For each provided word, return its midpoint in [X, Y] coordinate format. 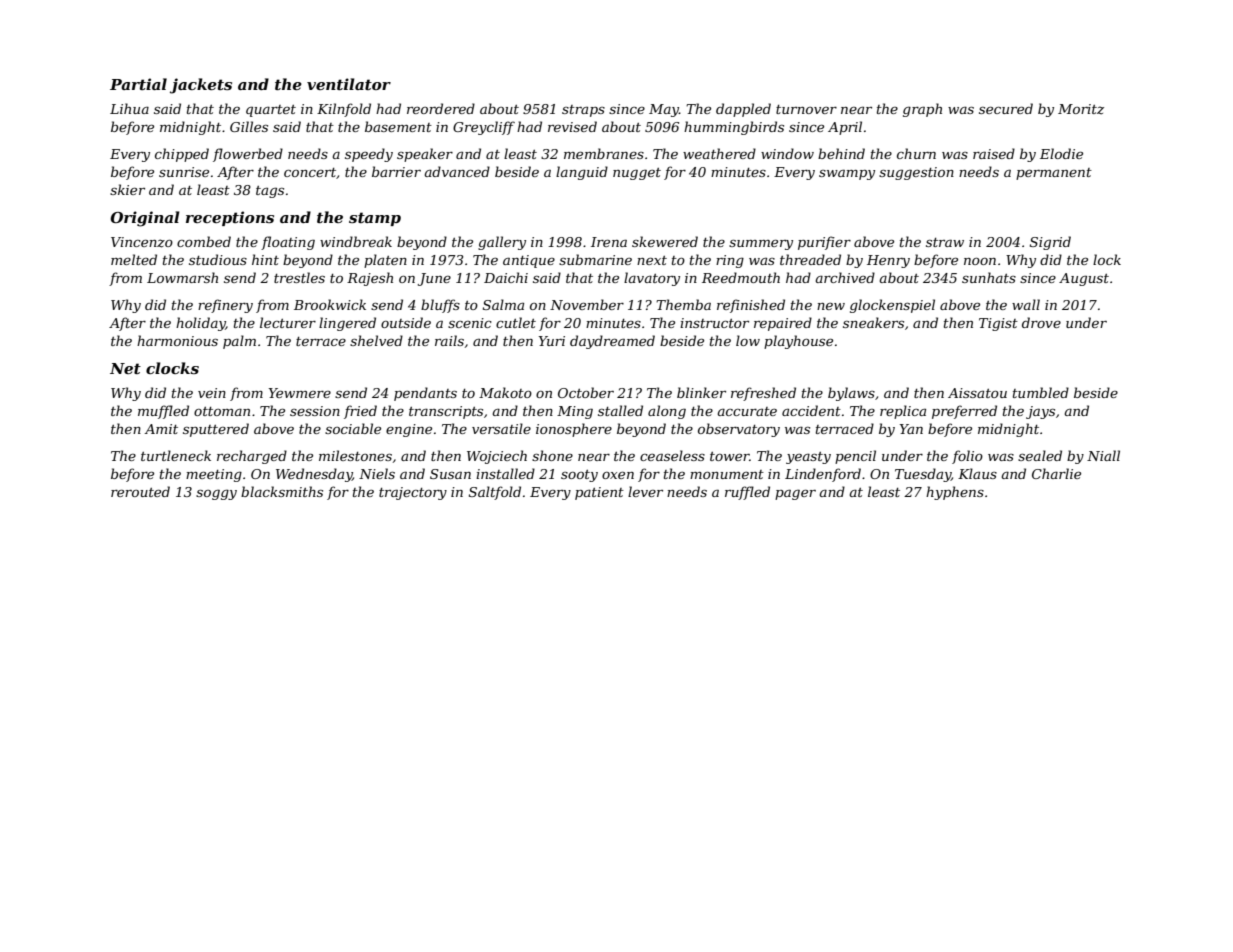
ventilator [349, 84]
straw [945, 242]
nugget [637, 174]
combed [204, 241]
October [586, 392]
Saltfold [495, 493]
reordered [441, 108]
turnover [806, 109]
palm [239, 342]
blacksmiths [282, 491]
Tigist [998, 324]
